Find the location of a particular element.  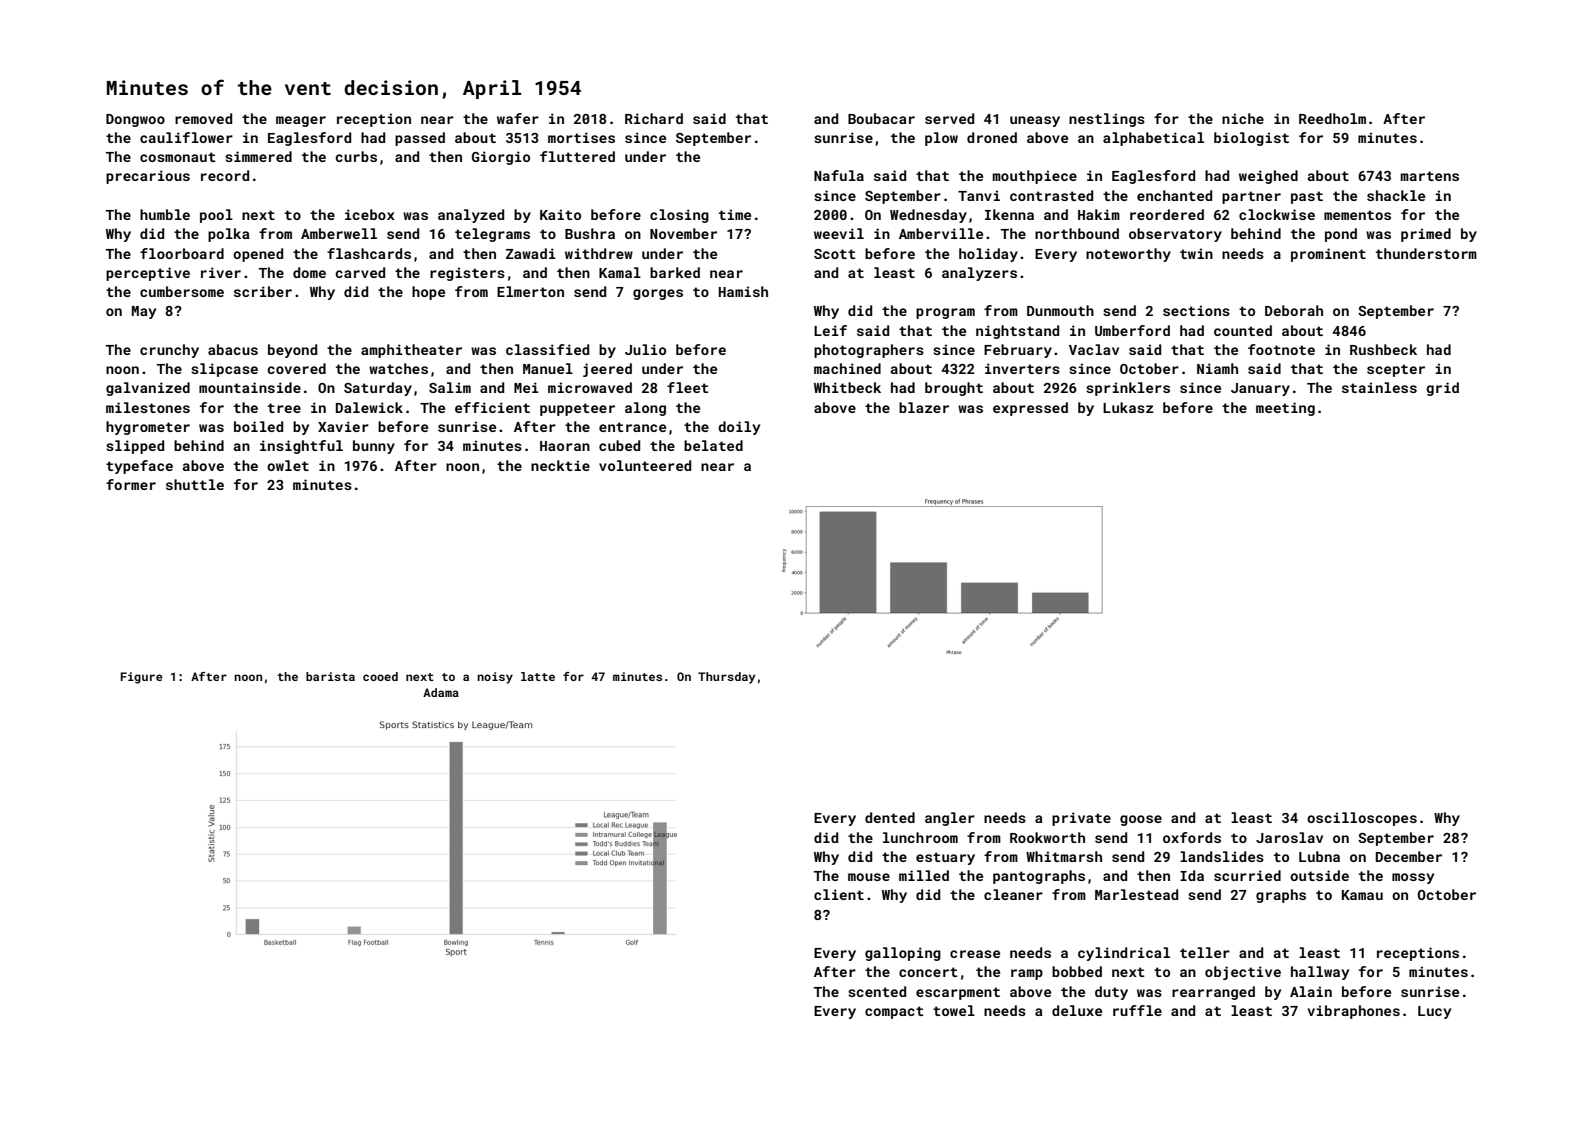

former is located at coordinates (131, 484).
